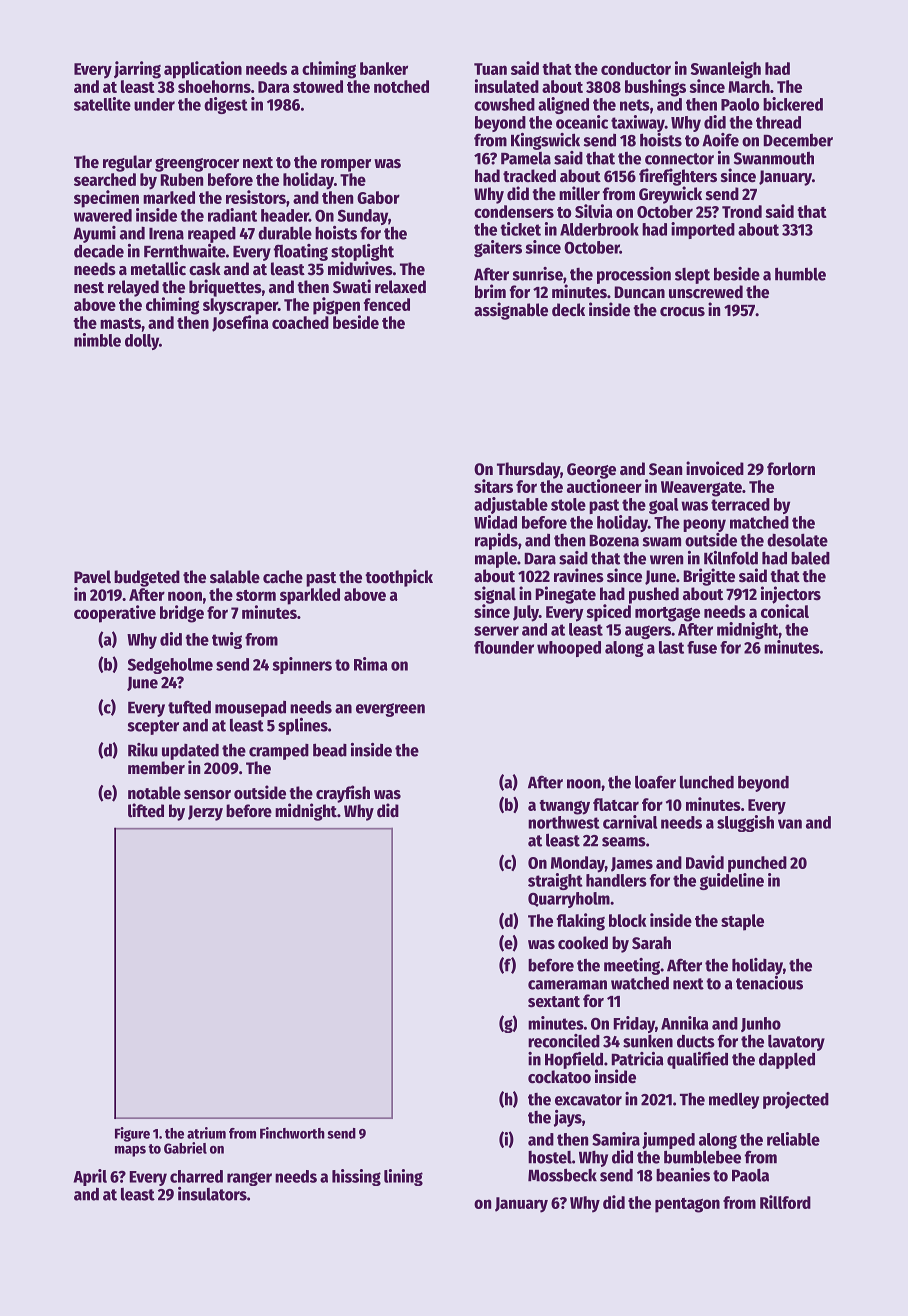 Image resolution: width=908 pixels, height=1316 pixels. What do you see at coordinates (147, 578) in the screenshot?
I see `budgeted` at bounding box center [147, 578].
